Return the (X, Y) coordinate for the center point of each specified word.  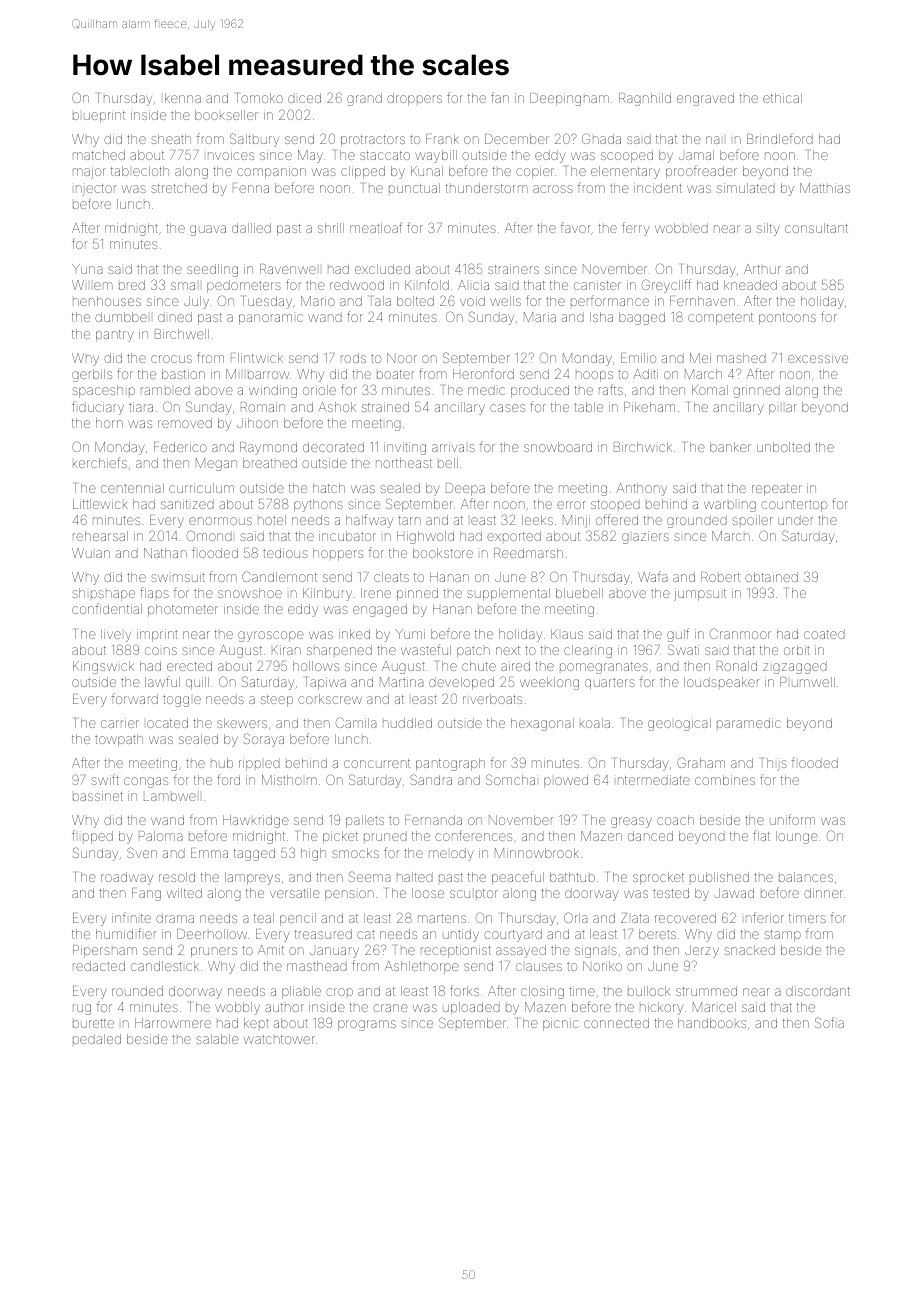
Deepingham (569, 99)
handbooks (712, 1023)
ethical (782, 98)
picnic (560, 1024)
